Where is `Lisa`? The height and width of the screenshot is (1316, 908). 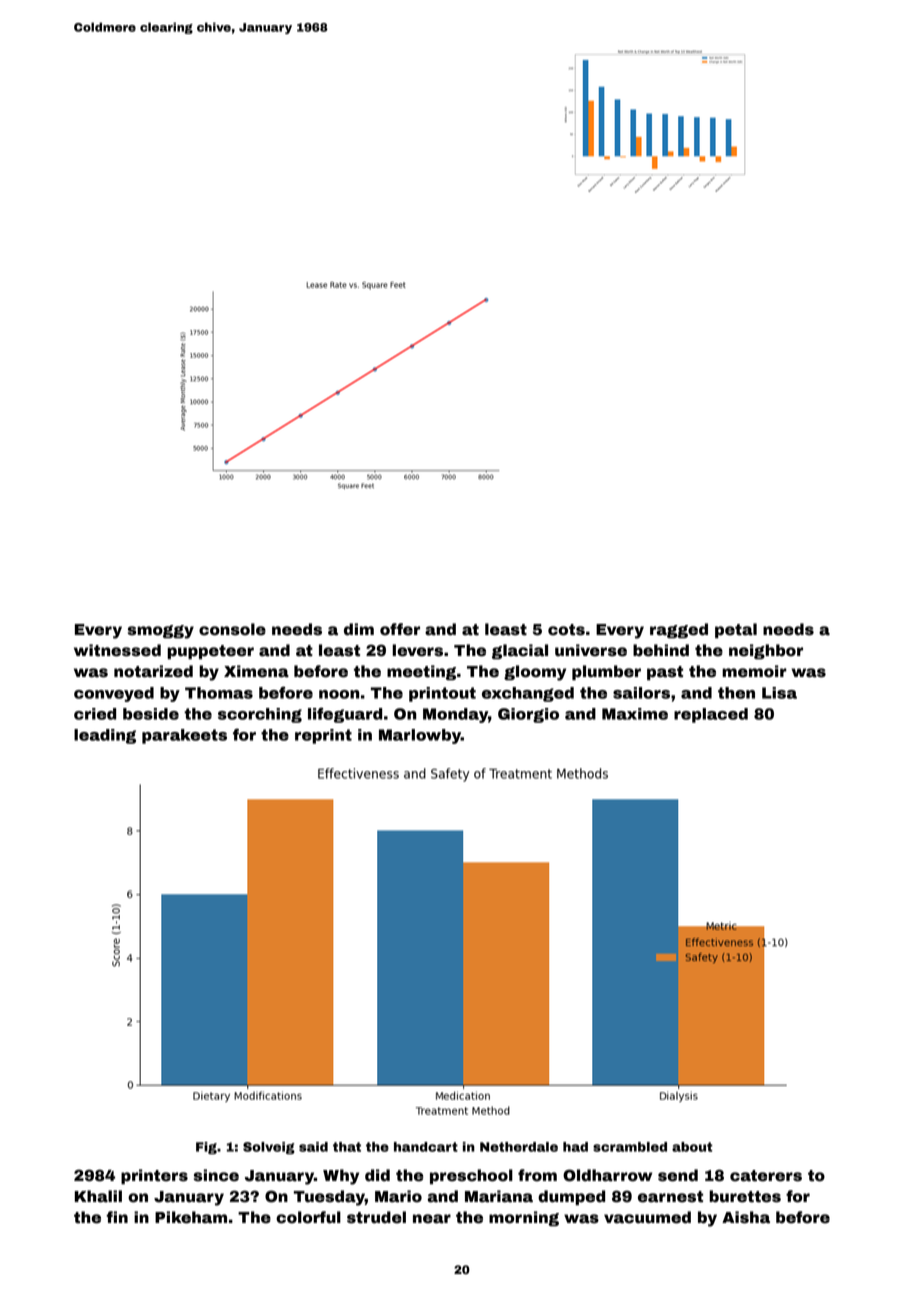
Lisa is located at coordinates (779, 693).
